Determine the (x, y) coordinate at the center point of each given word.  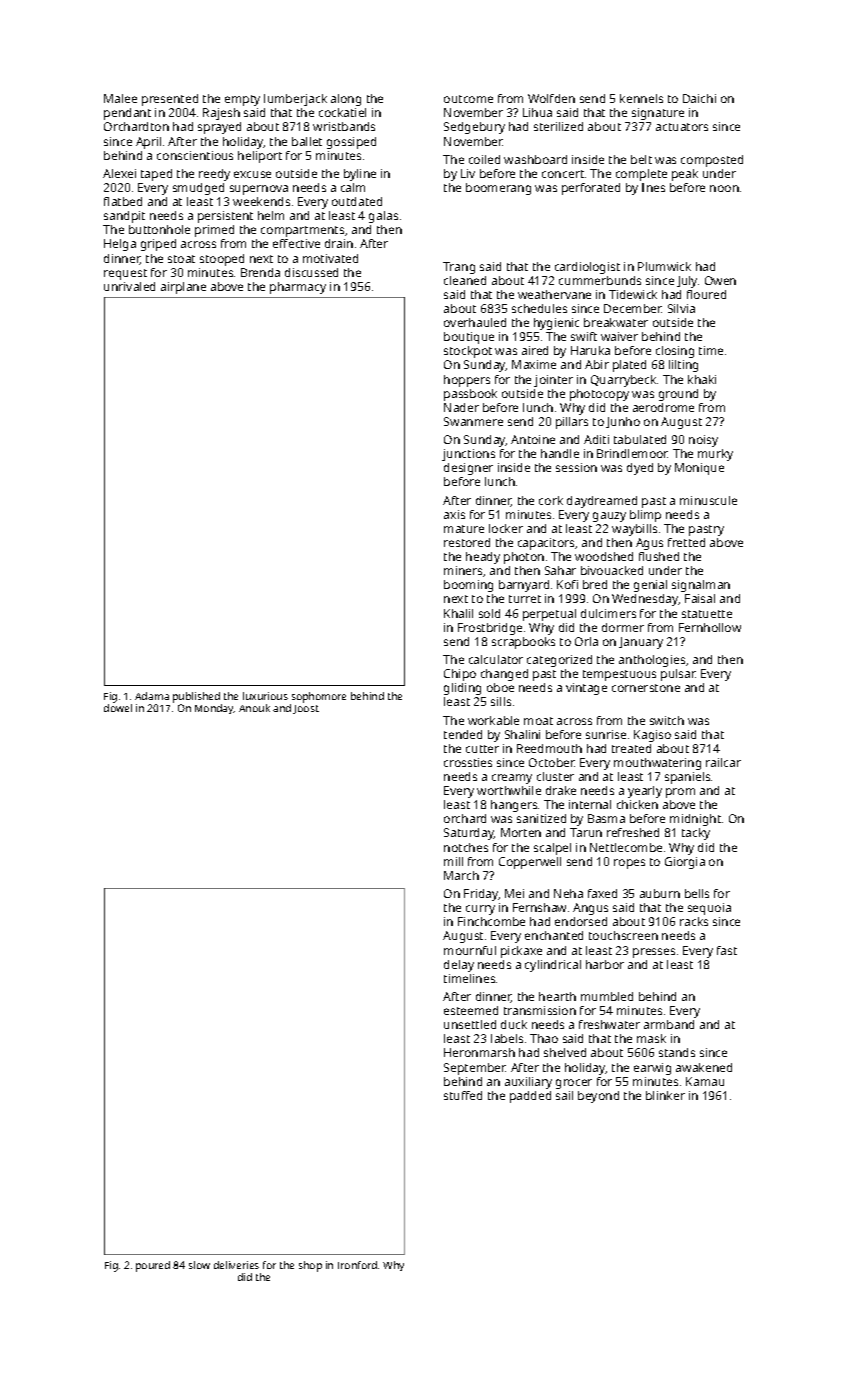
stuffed (463, 1095)
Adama (152, 696)
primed (214, 231)
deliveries (236, 1265)
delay (459, 966)
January (641, 643)
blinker (665, 1095)
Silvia (681, 308)
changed (504, 675)
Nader (461, 407)
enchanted (554, 935)
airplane (183, 288)
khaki (702, 379)
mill (453, 861)
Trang (459, 268)
